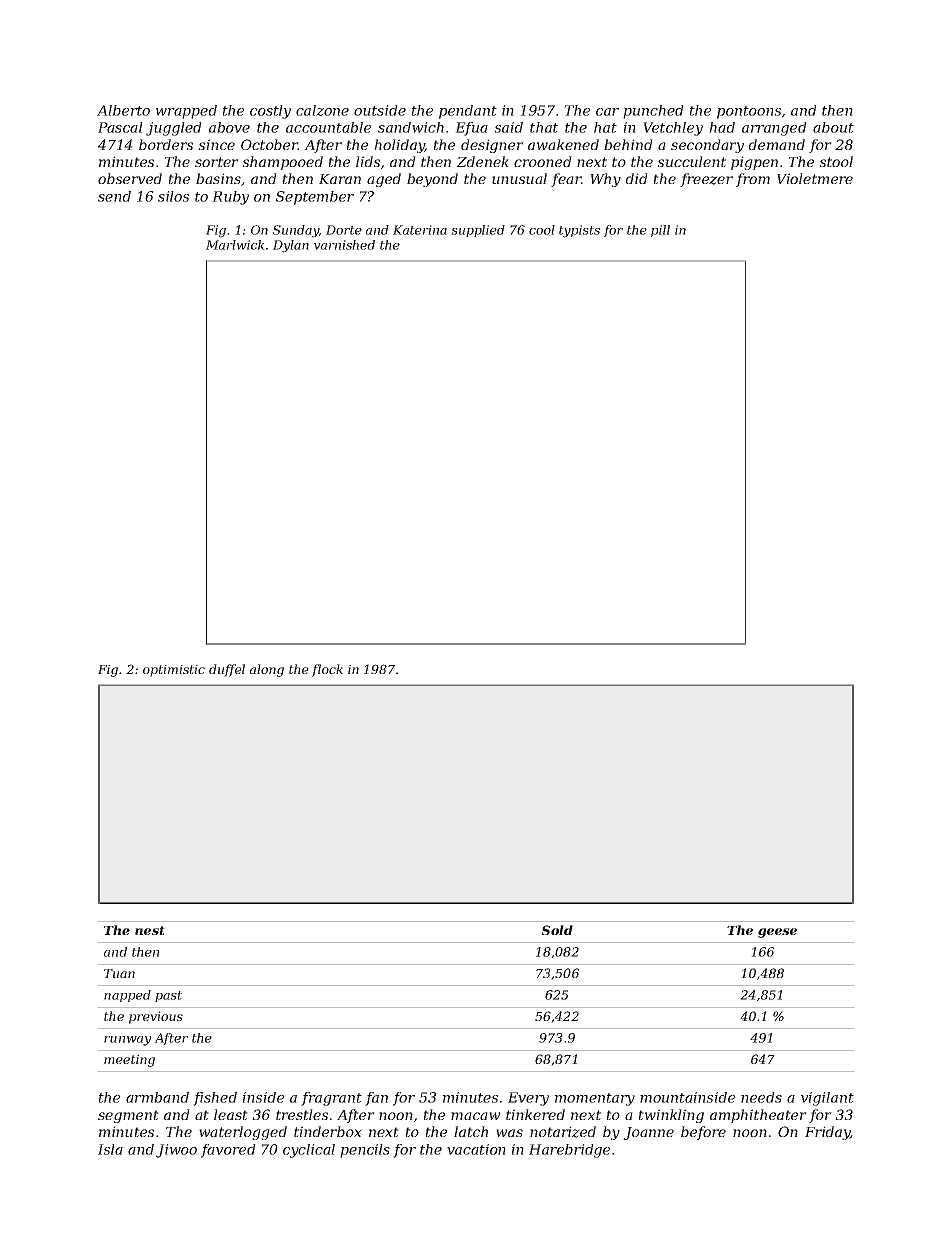 This page has height=1233, width=952. I want to click on pill, so click(660, 231).
